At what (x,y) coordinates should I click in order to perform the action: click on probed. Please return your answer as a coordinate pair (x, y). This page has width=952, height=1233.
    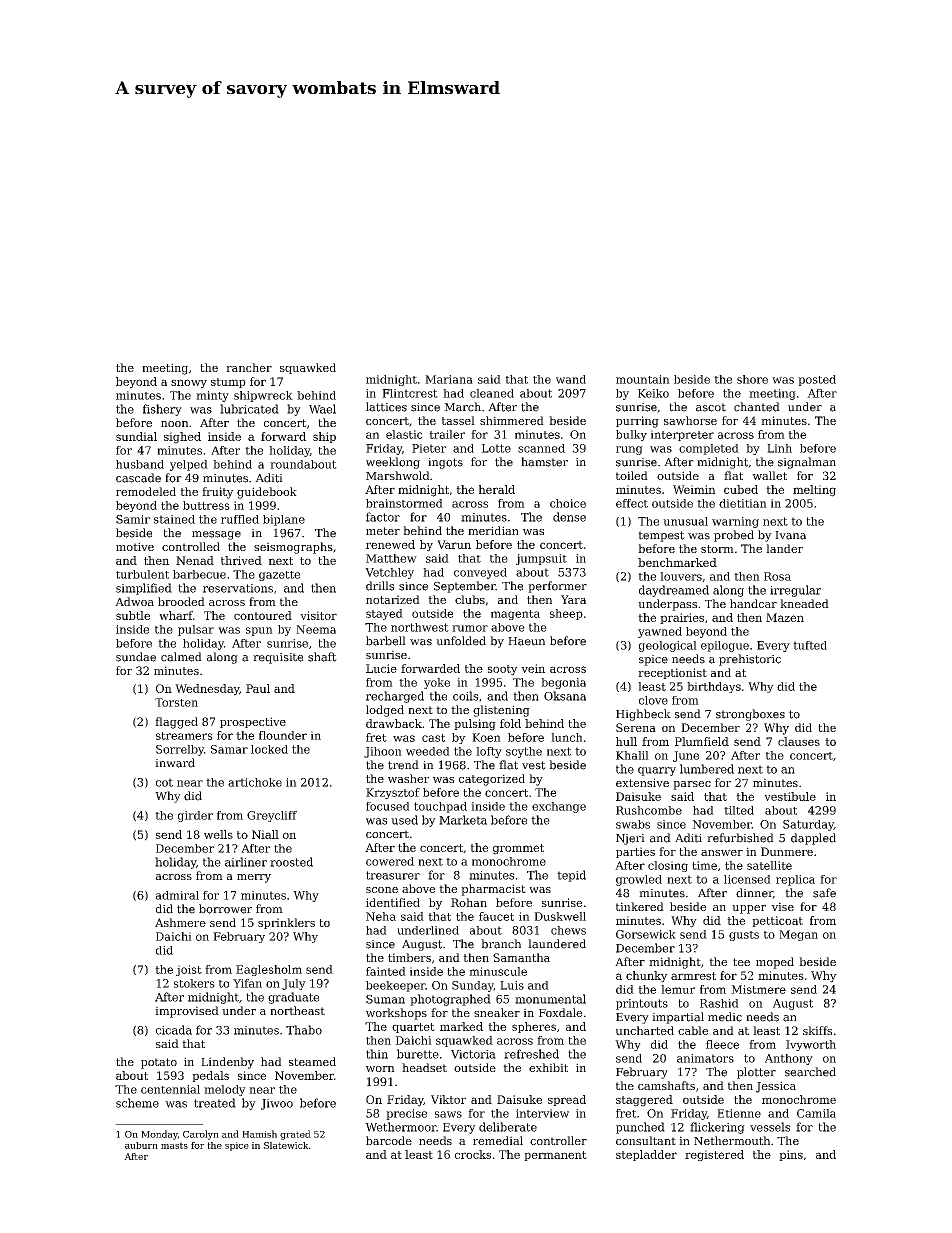
    Looking at the image, I should click on (734, 536).
